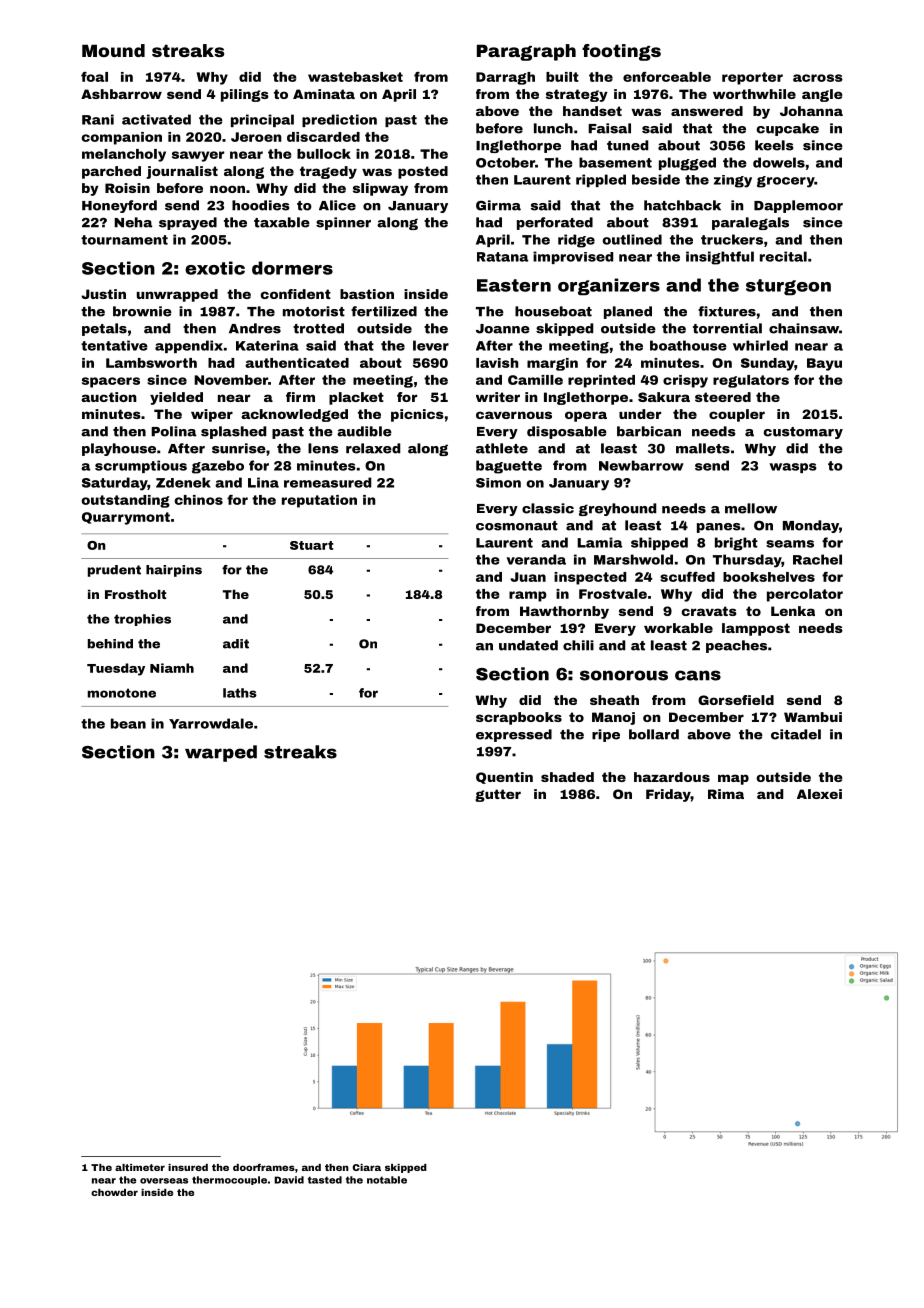 This image has height=1308, width=924. Describe the element at coordinates (726, 794) in the image. I see `Rima` at that location.
